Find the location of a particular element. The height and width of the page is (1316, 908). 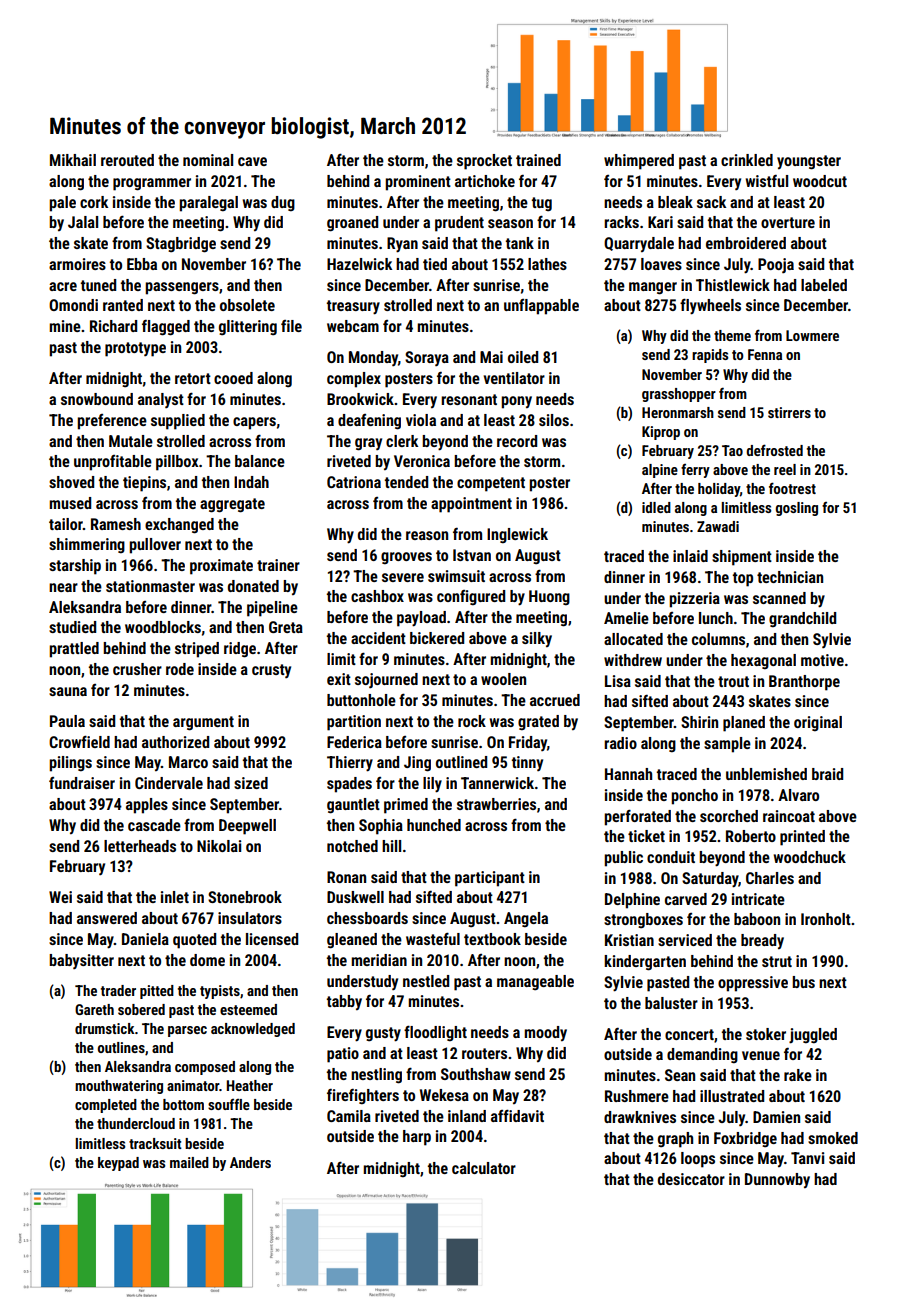

calculator is located at coordinates (484, 1168).
